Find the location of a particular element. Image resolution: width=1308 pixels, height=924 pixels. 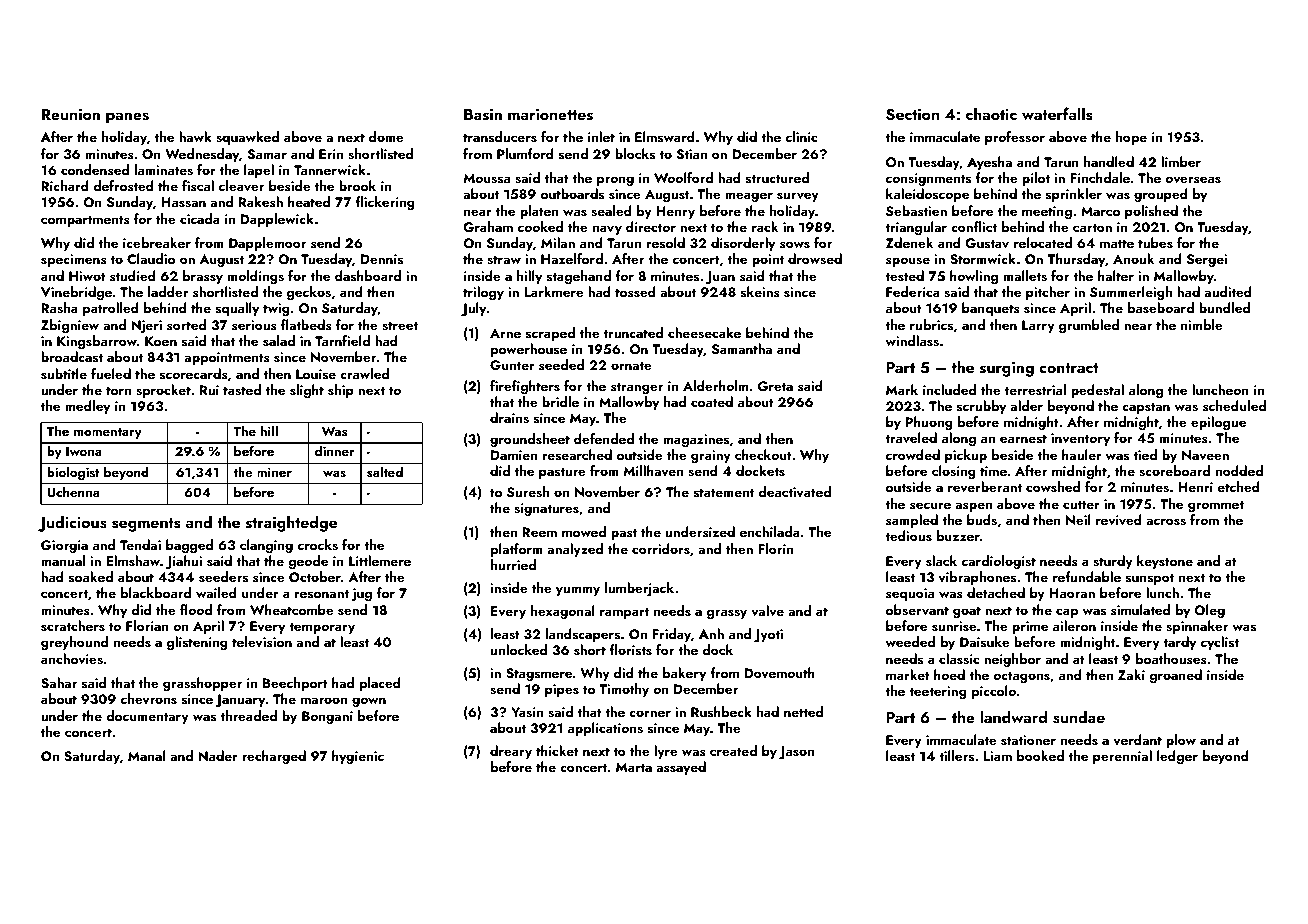

Iwona is located at coordinates (84, 451).
